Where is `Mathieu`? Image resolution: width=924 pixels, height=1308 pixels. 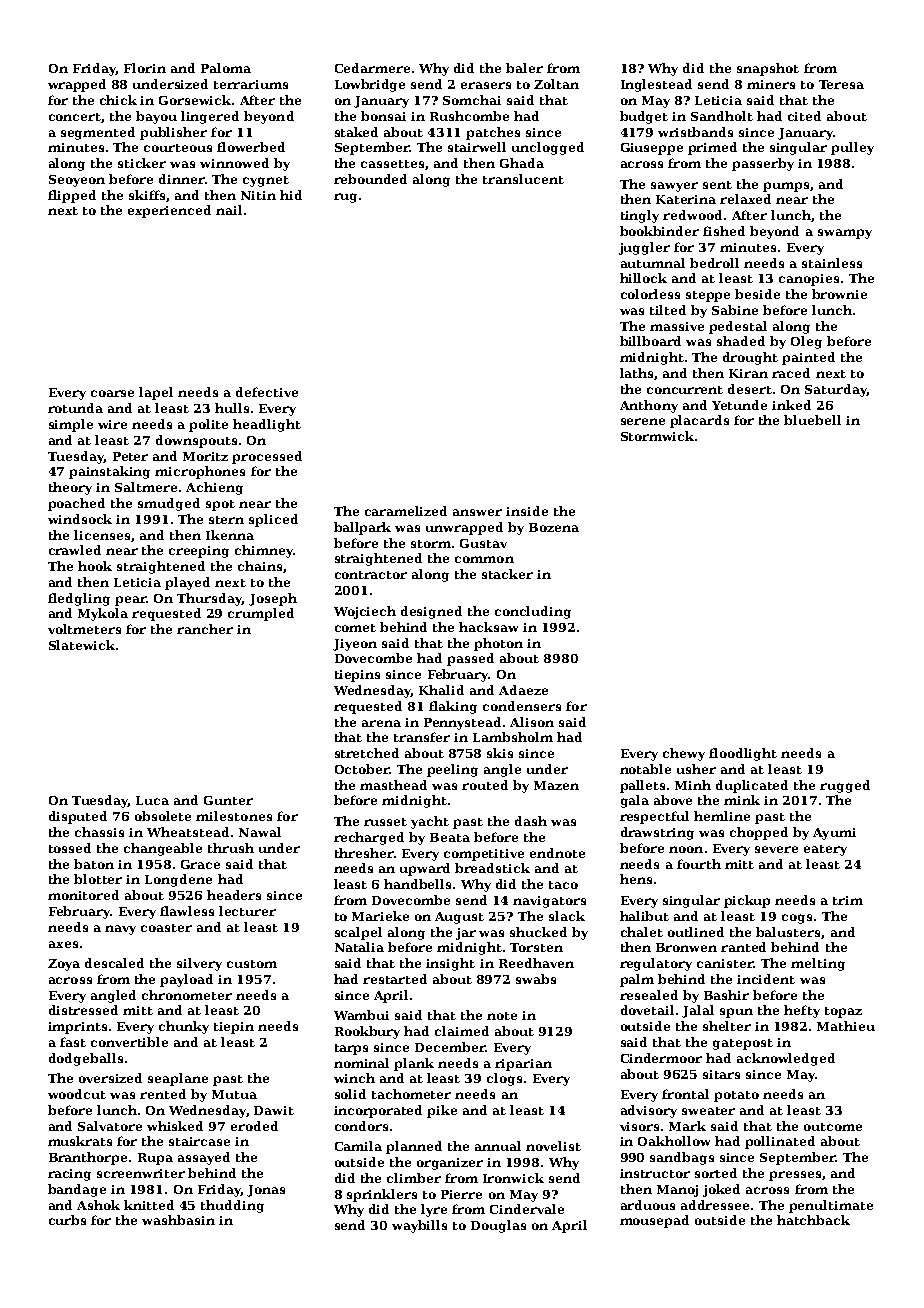 Mathieu is located at coordinates (846, 1026).
